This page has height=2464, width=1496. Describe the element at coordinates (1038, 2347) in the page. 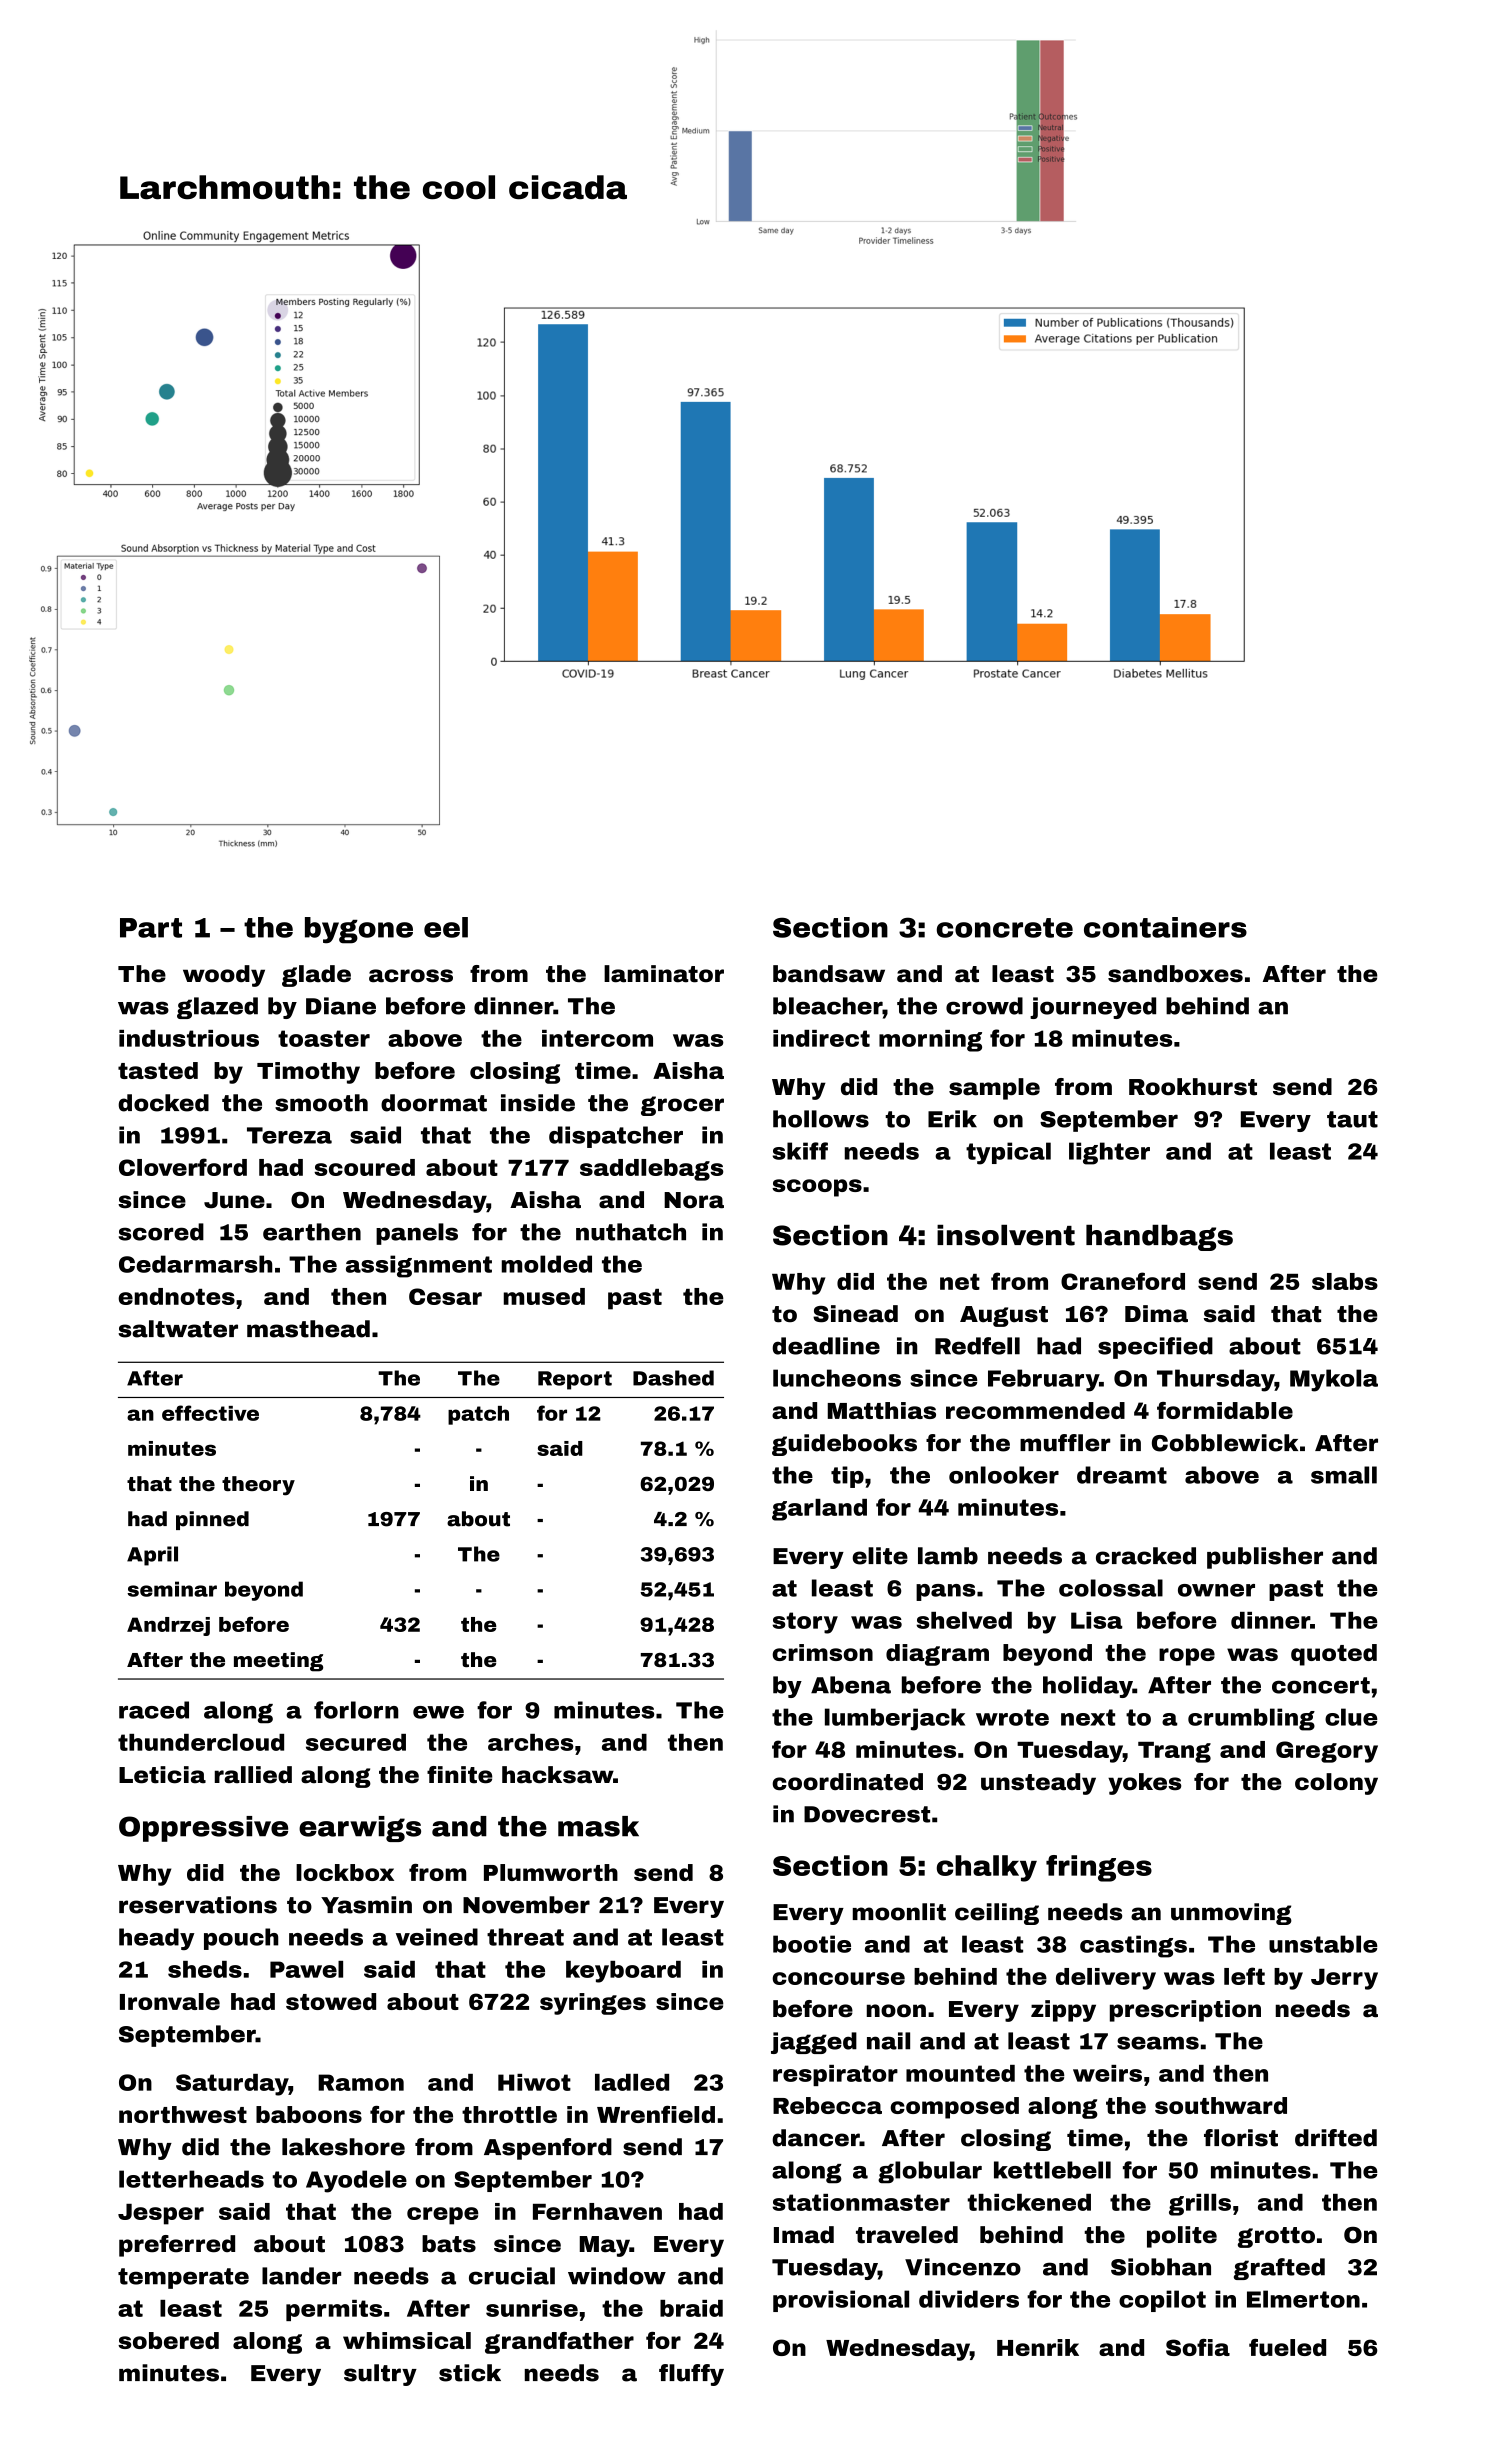

I see `Henrik` at that location.
